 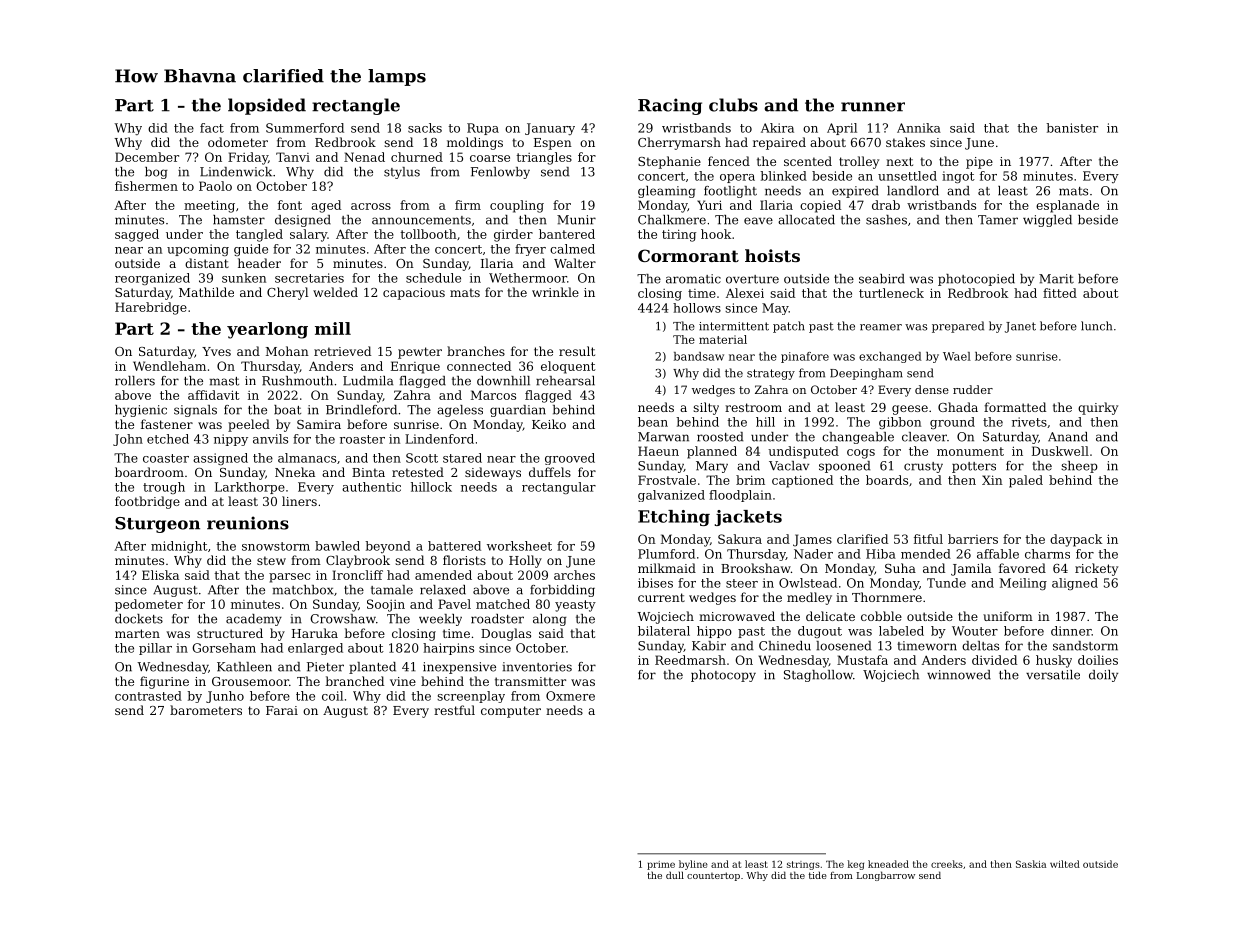 What do you see at coordinates (356, 106) in the page?
I see `rectangle` at bounding box center [356, 106].
